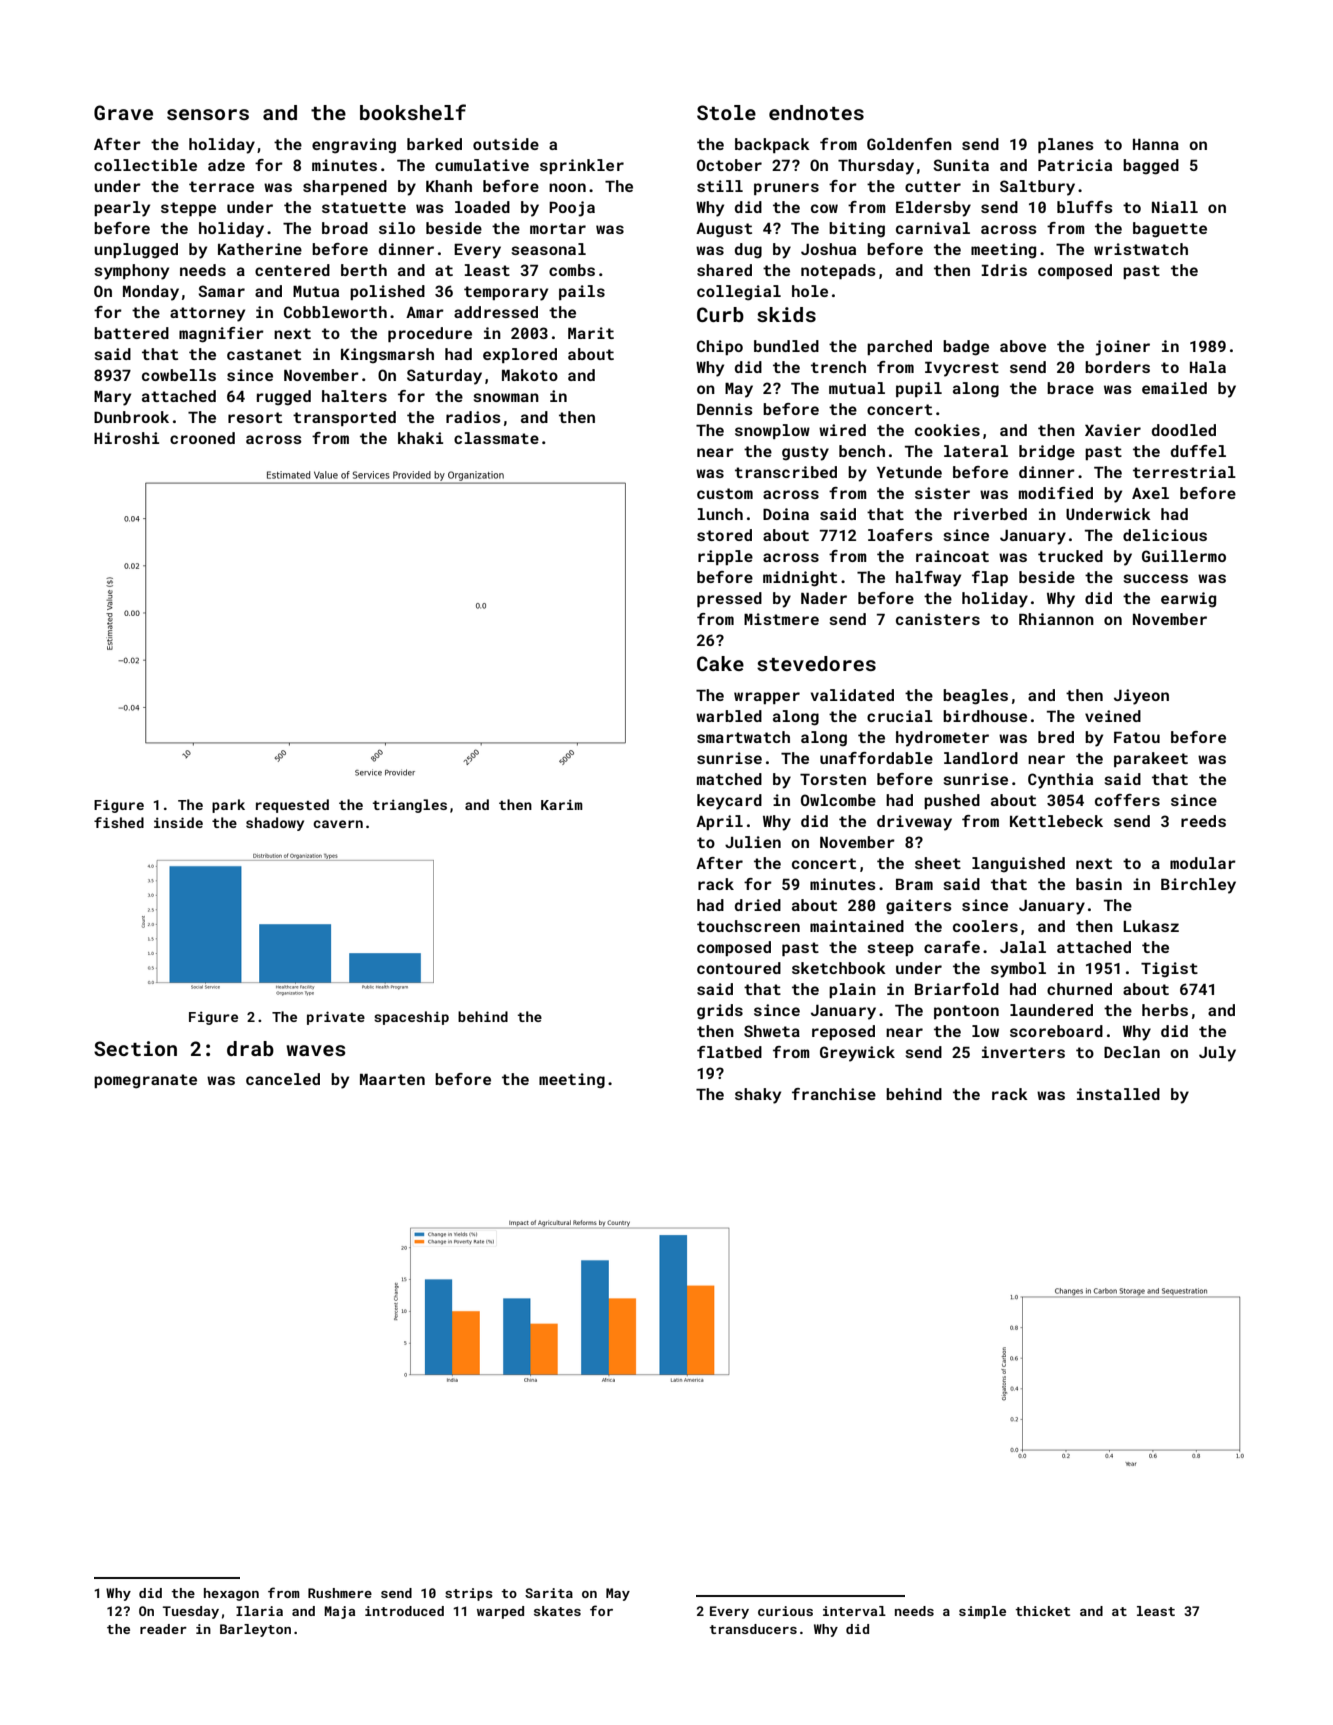 This image has height=1725, width=1333. Describe the element at coordinates (1037, 188) in the image. I see `Saltbury` at that location.
